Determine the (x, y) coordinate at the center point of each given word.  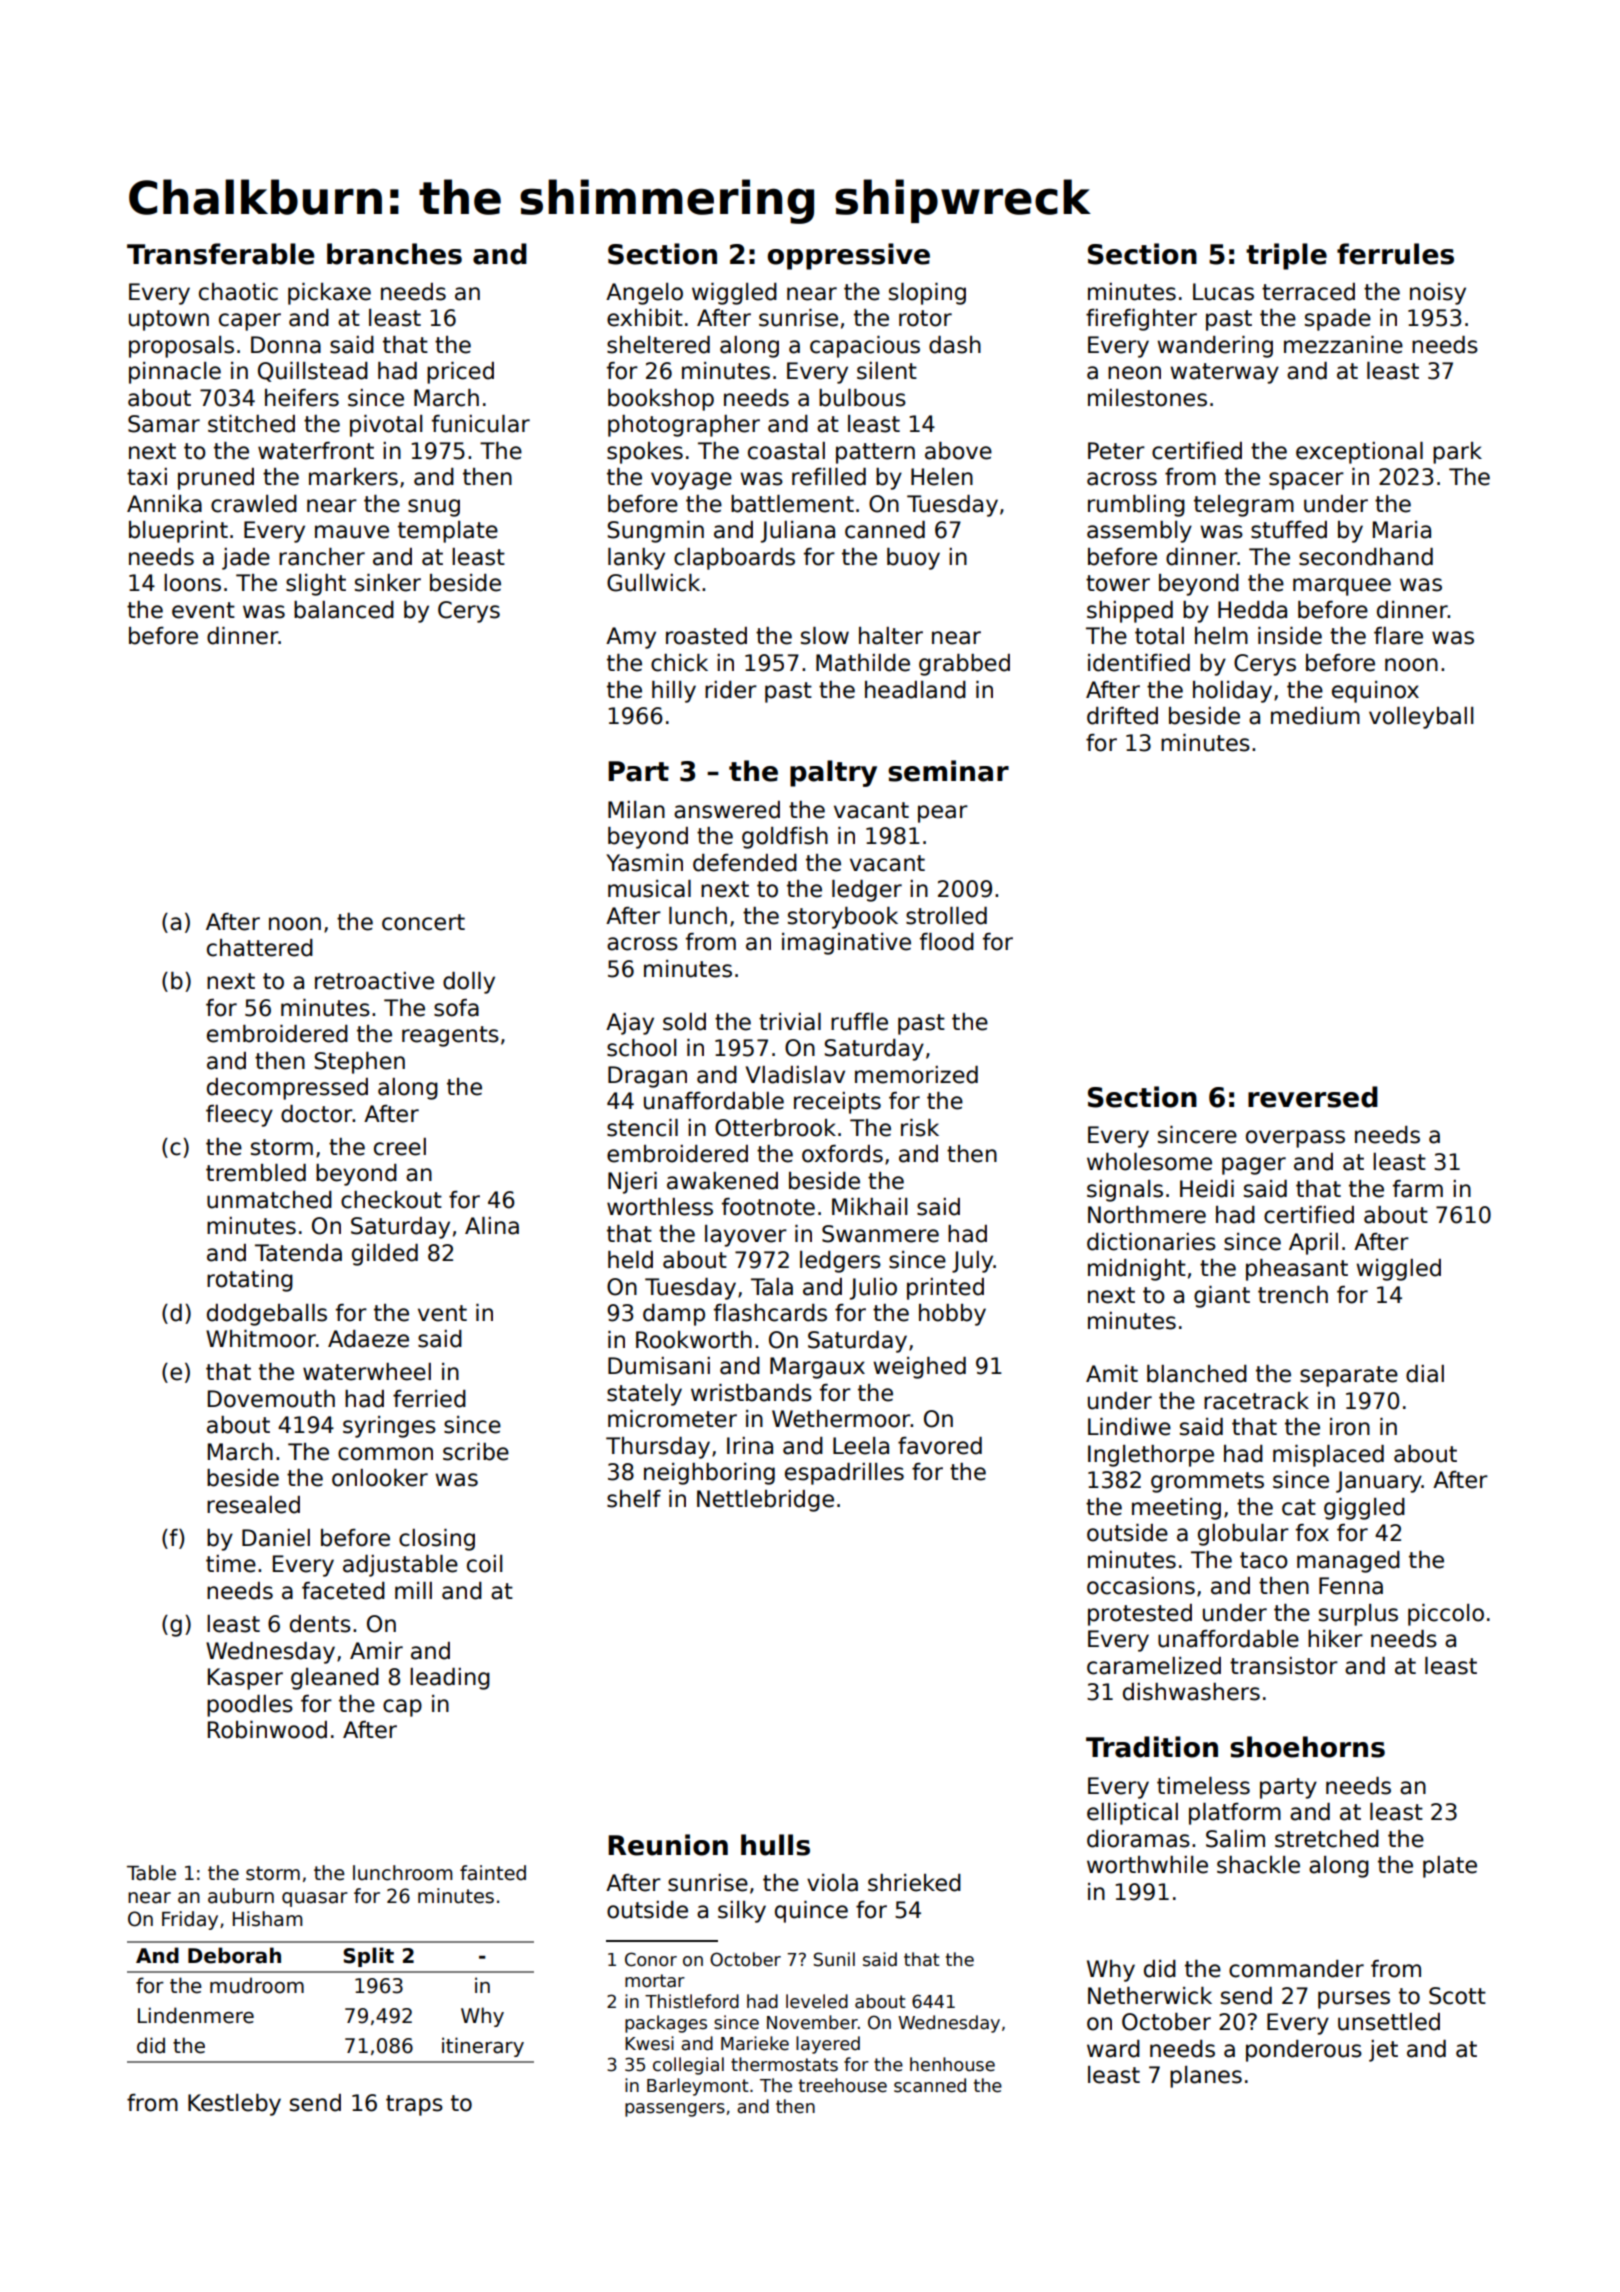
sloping (927, 294)
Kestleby (234, 2105)
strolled (946, 916)
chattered (260, 948)
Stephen (359, 1063)
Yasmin (644, 863)
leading (450, 1679)
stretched (1327, 1839)
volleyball (1421, 718)
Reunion (668, 1845)
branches (394, 254)
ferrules (1395, 254)
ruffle (859, 1022)
